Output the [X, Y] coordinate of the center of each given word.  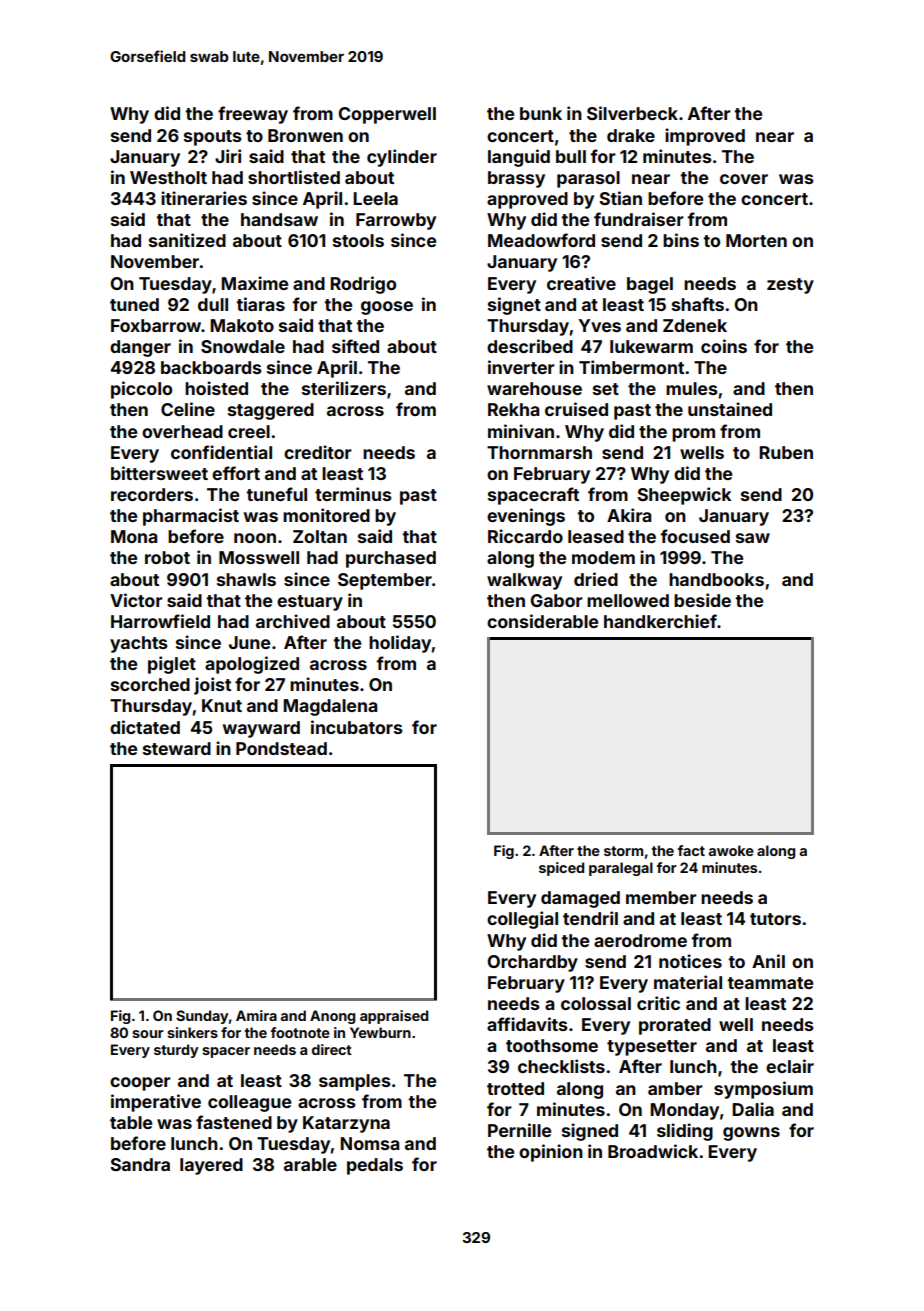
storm [623, 851]
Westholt [168, 177]
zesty [790, 286]
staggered [271, 411]
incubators [357, 727]
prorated [675, 1026]
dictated [145, 727]
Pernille [519, 1130]
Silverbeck [632, 113]
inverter [521, 367]
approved [527, 200]
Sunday [202, 1017]
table [131, 1122]
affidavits [527, 1024]
